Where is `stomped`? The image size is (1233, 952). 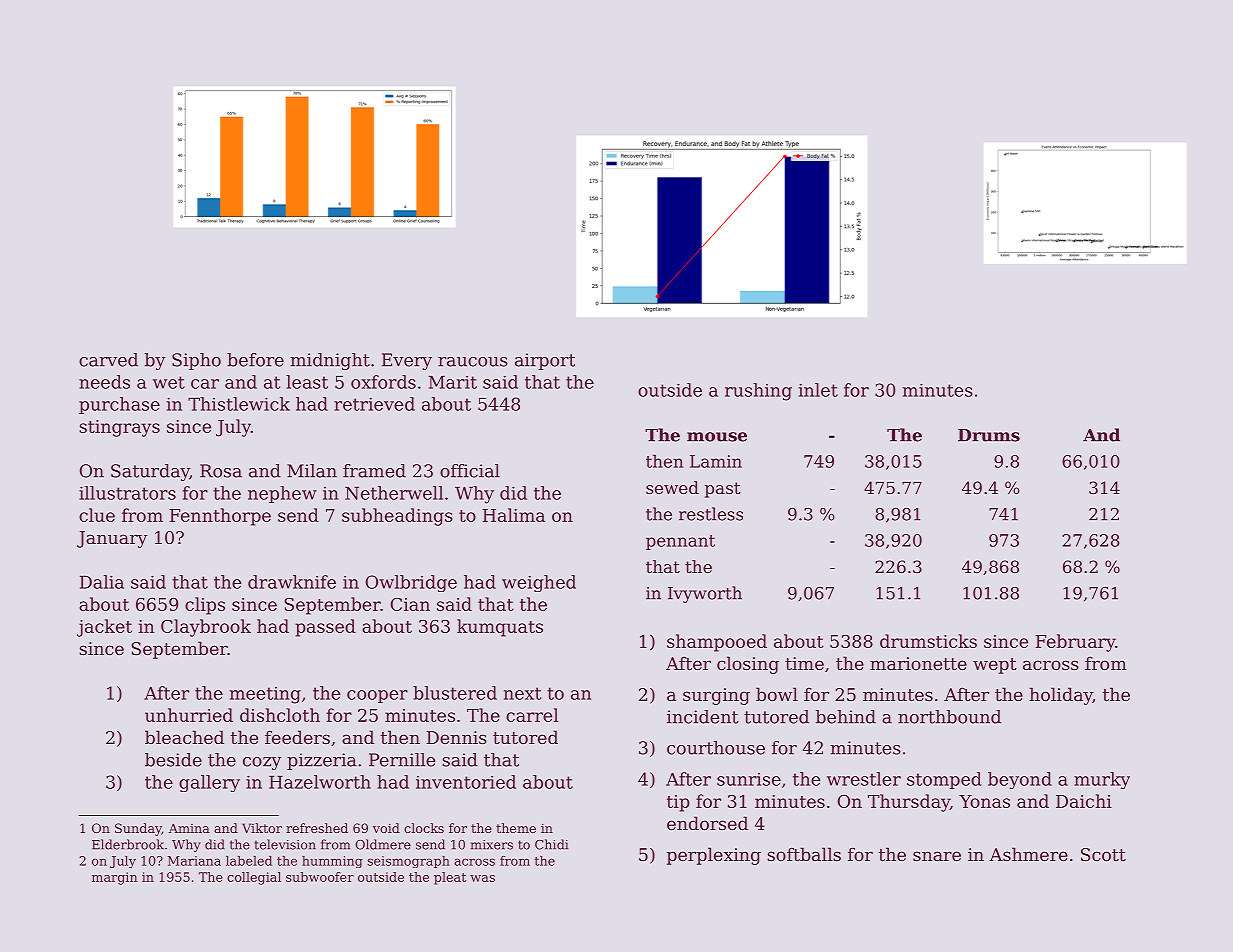 stomped is located at coordinates (944, 780).
